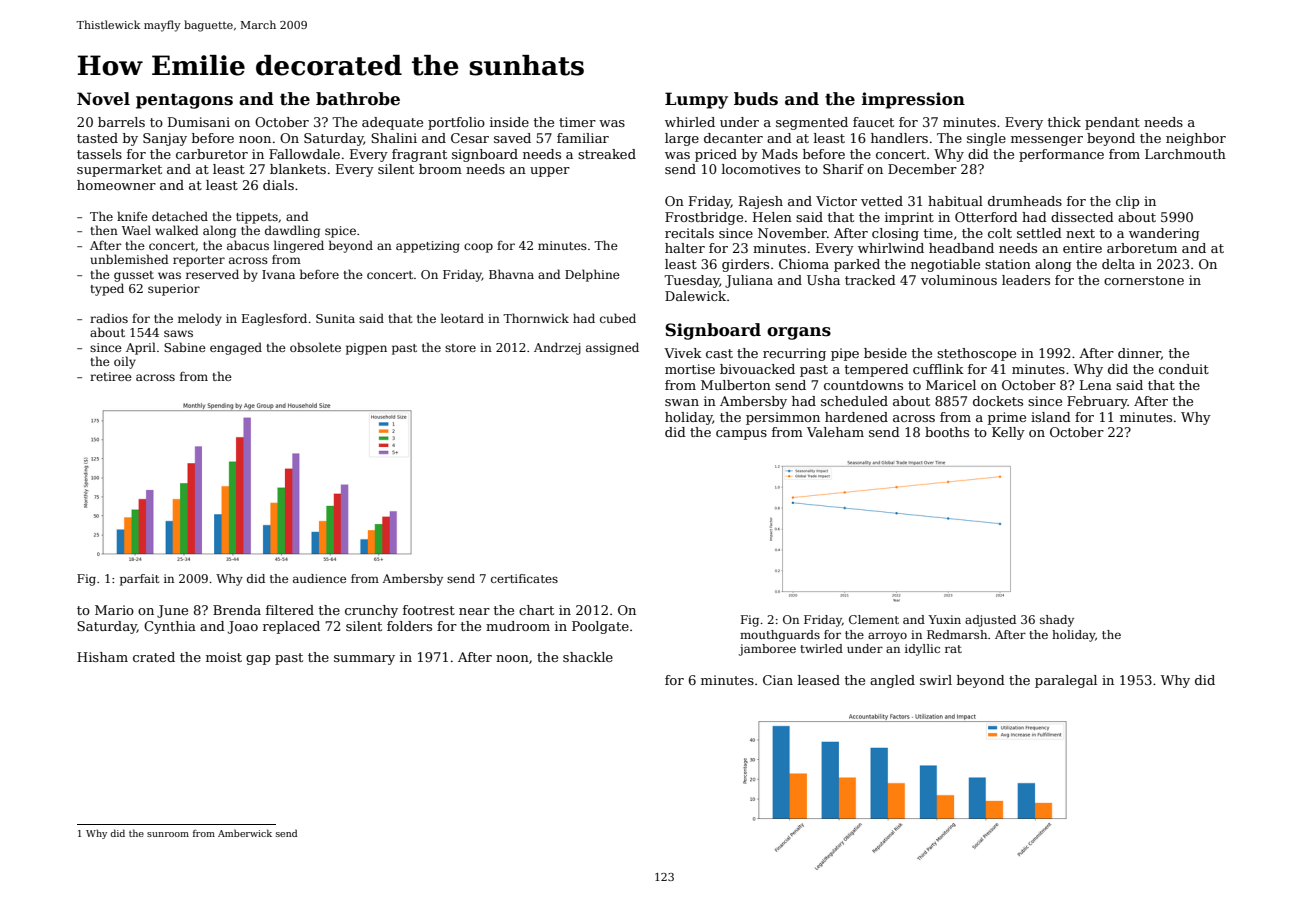  I want to click on sunroom, so click(168, 834).
